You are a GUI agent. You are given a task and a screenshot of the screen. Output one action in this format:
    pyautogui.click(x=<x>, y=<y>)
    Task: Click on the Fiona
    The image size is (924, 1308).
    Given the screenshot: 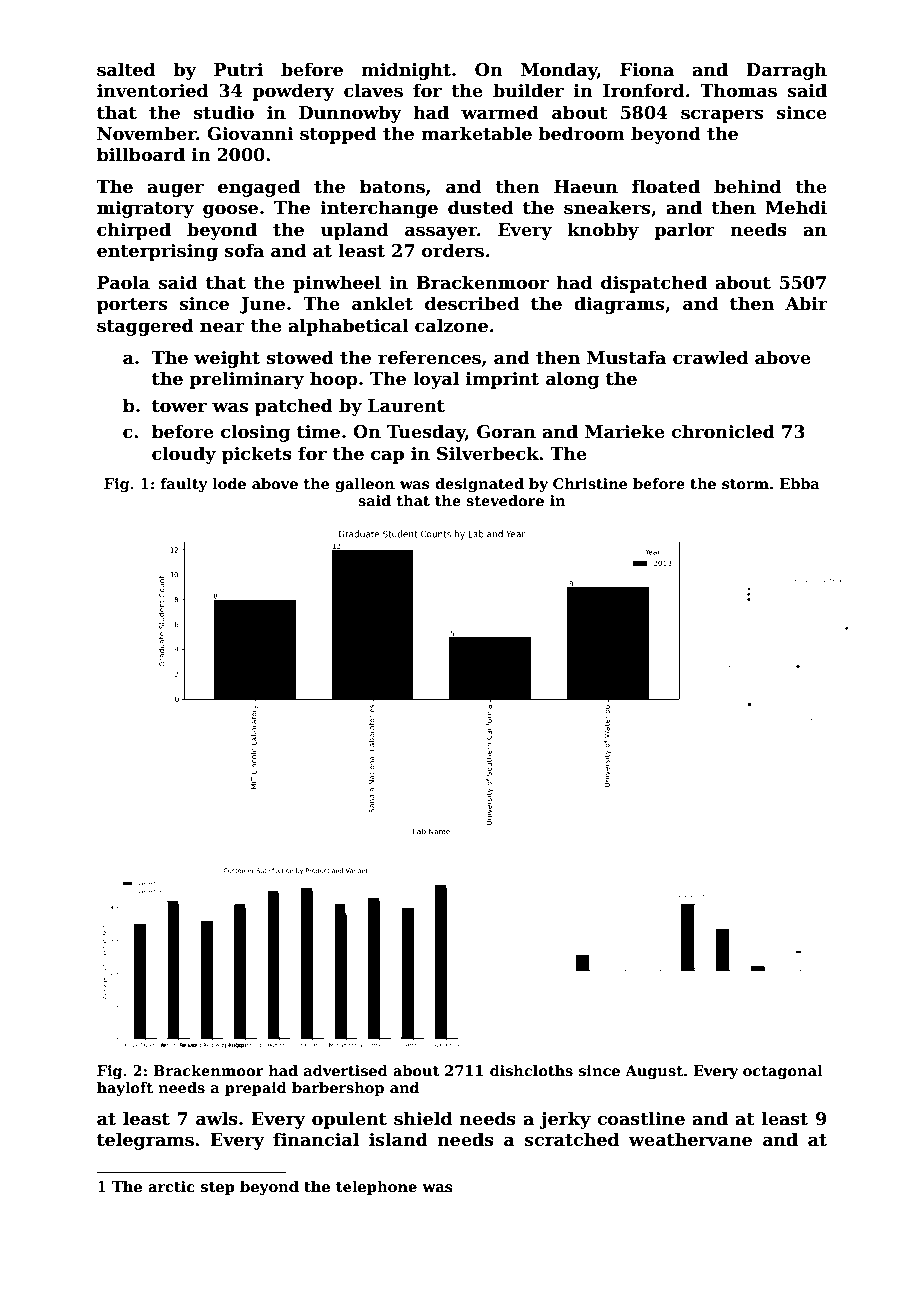 What is the action you would take?
    pyautogui.click(x=647, y=70)
